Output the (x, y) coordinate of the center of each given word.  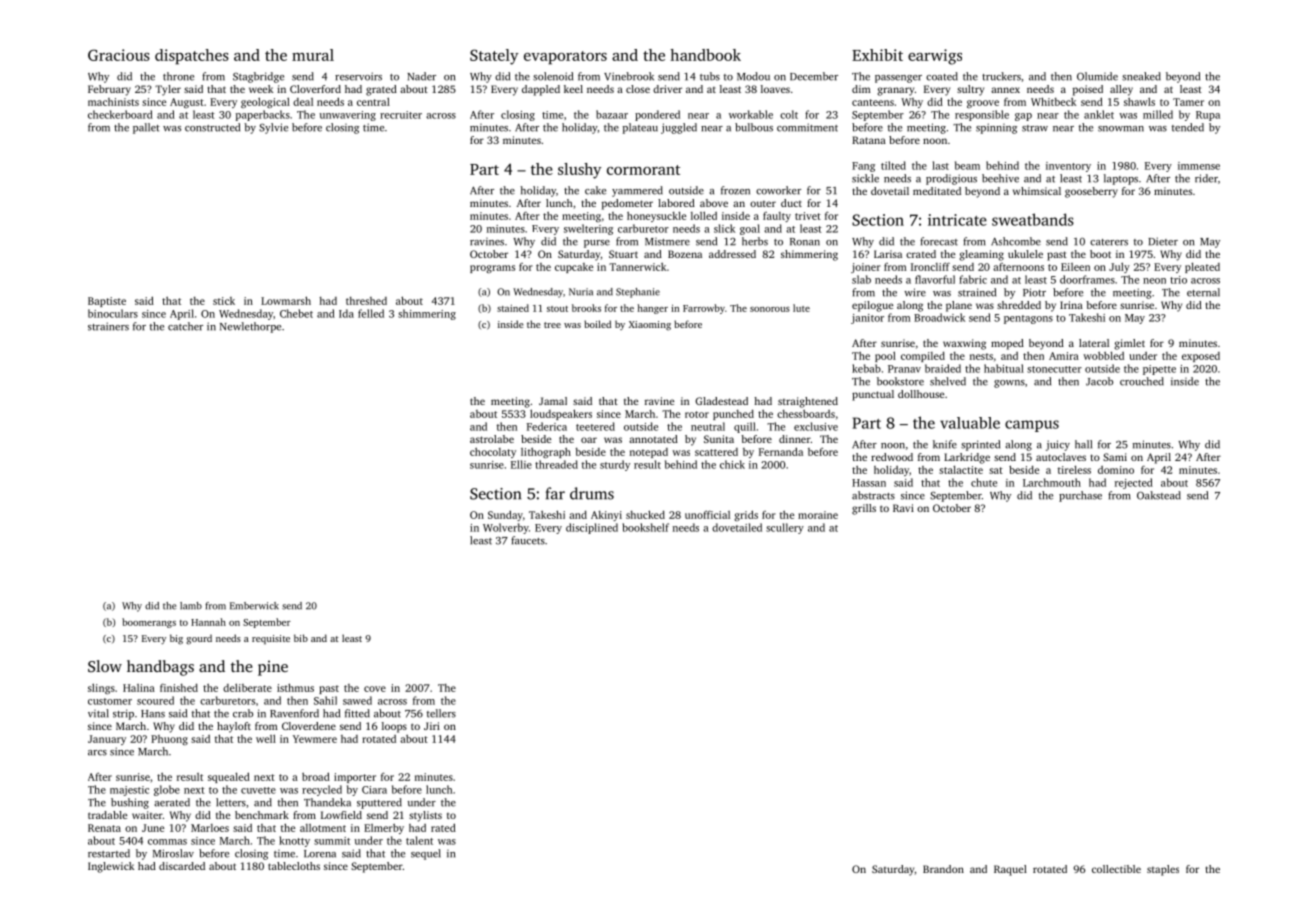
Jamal (553, 401)
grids (746, 515)
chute (984, 482)
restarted (109, 853)
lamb (191, 606)
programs (492, 269)
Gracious (119, 55)
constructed (212, 127)
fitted (357, 713)
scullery (785, 528)
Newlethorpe (250, 327)
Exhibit (877, 55)
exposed (1201, 357)
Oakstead (1159, 495)
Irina (1071, 305)
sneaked (1141, 76)
